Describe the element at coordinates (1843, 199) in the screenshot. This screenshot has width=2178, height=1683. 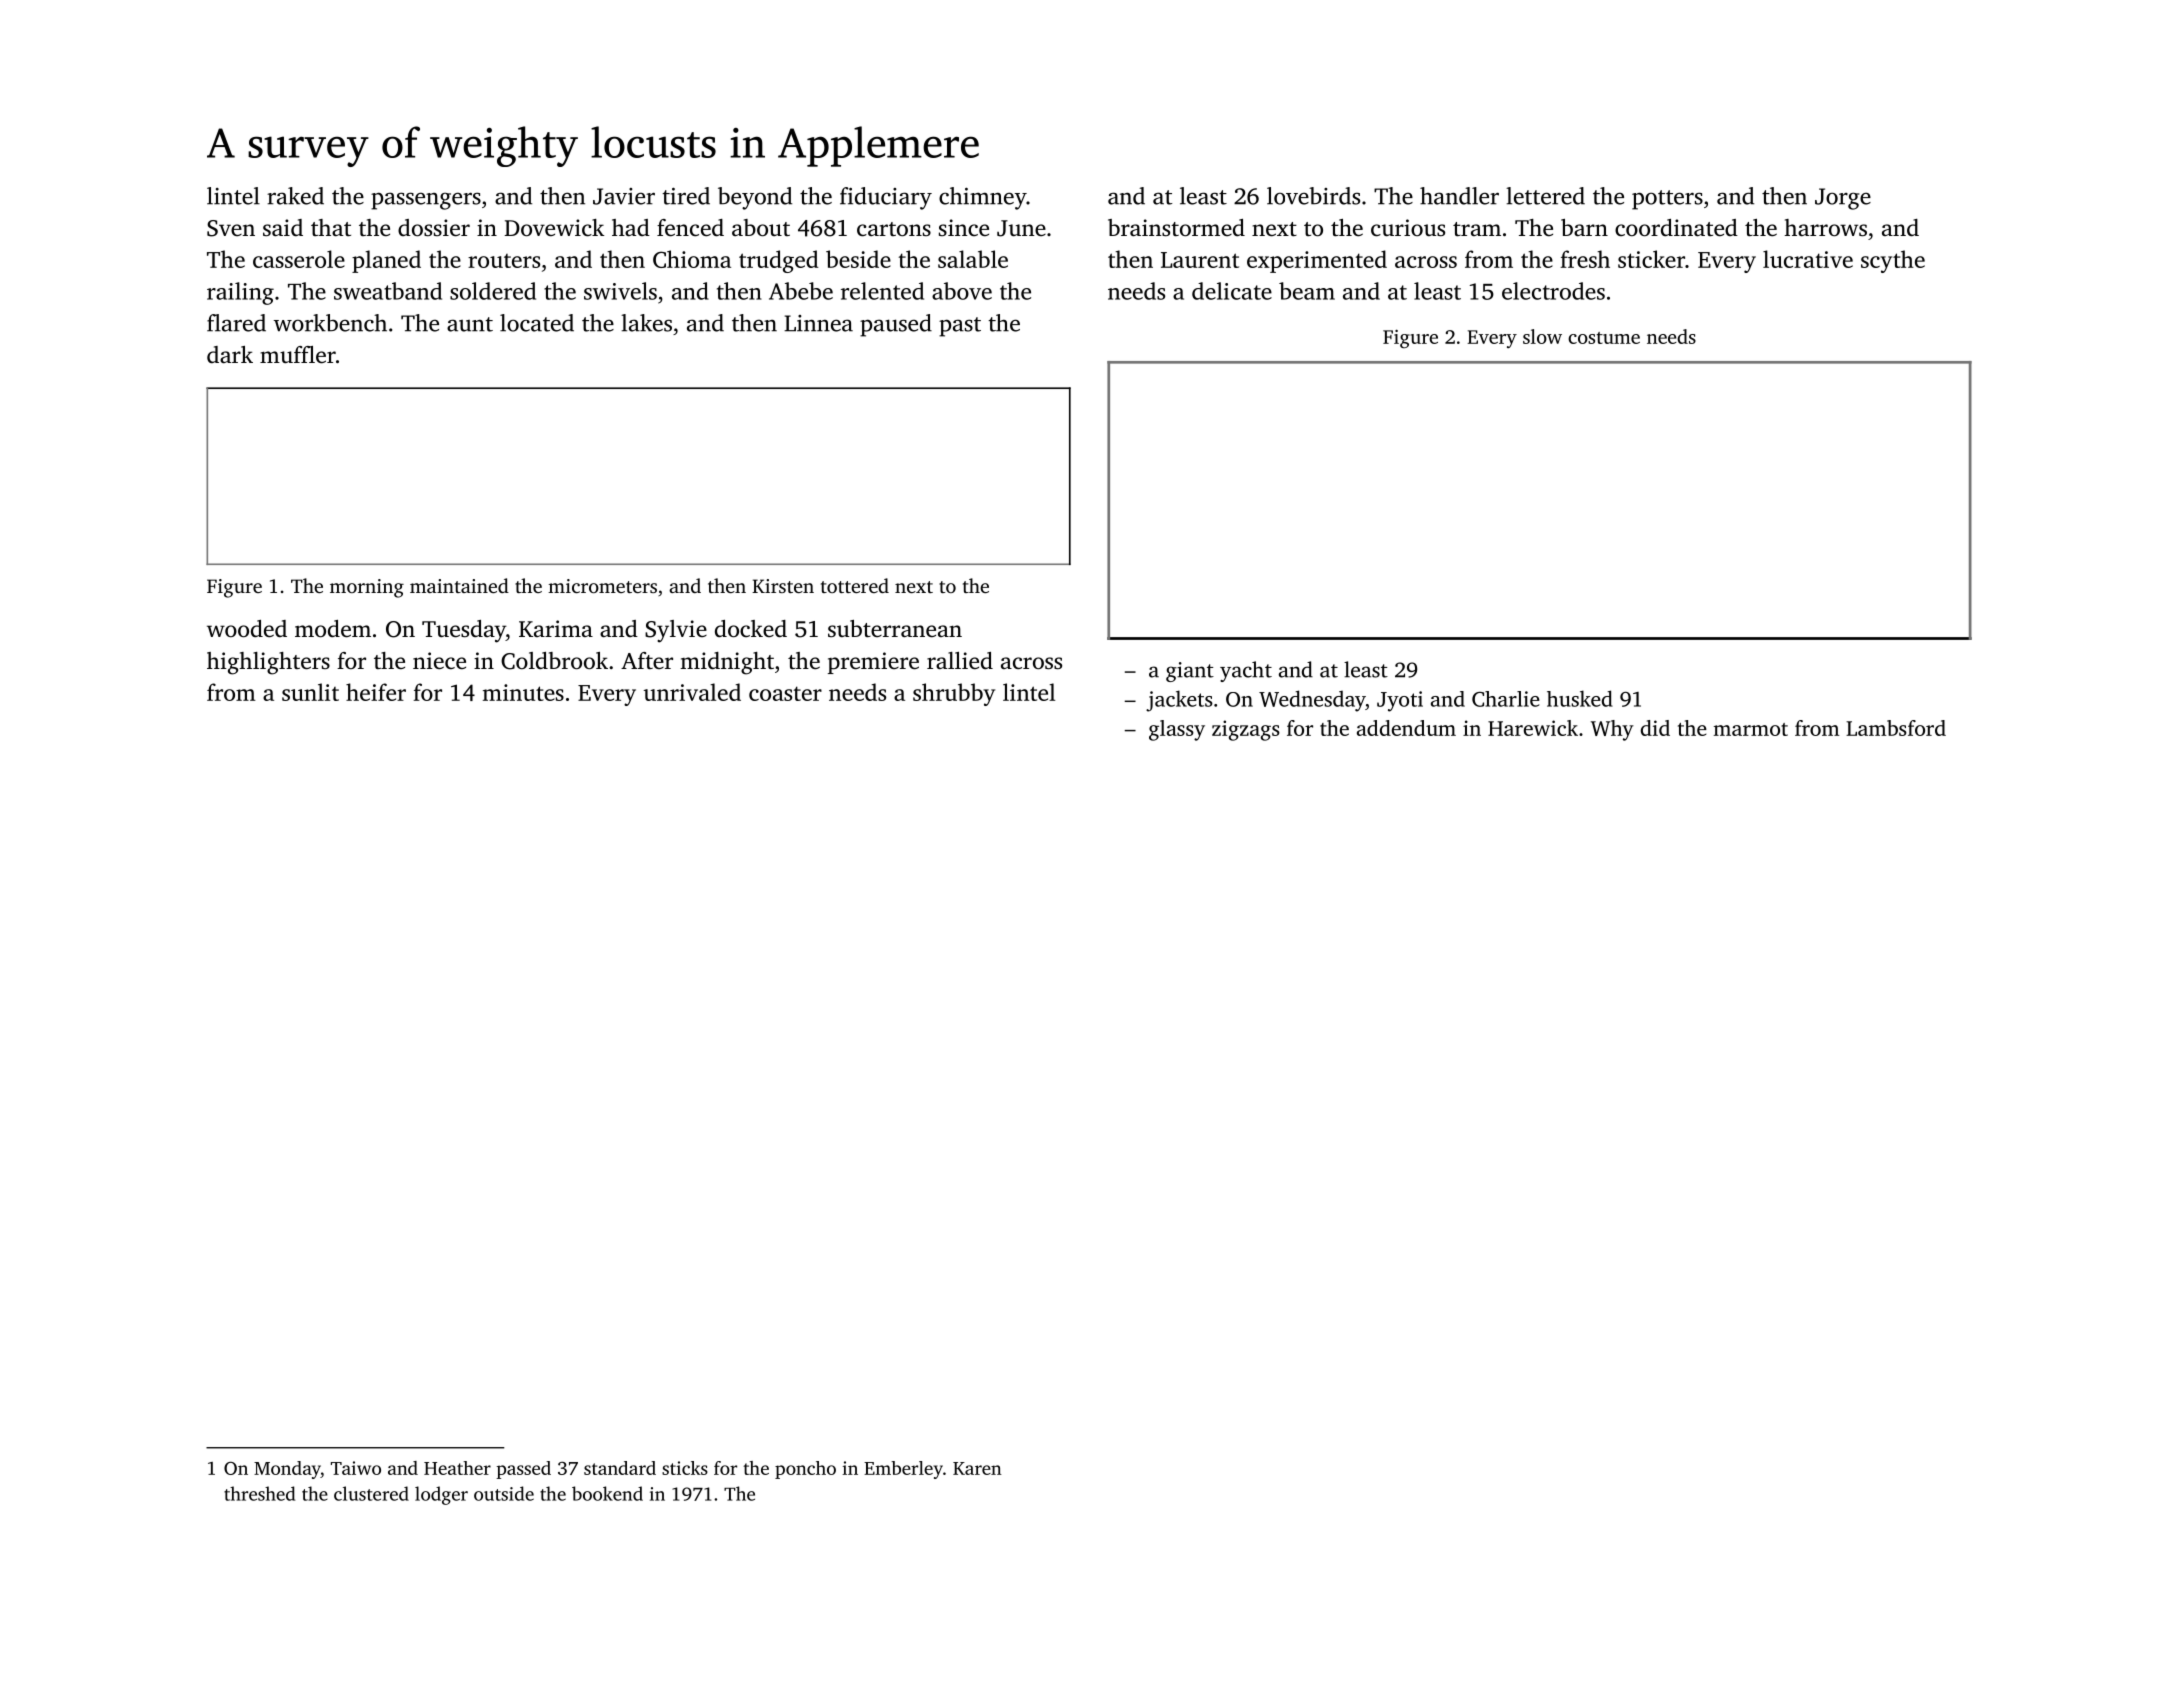
I see `Jorge` at that location.
